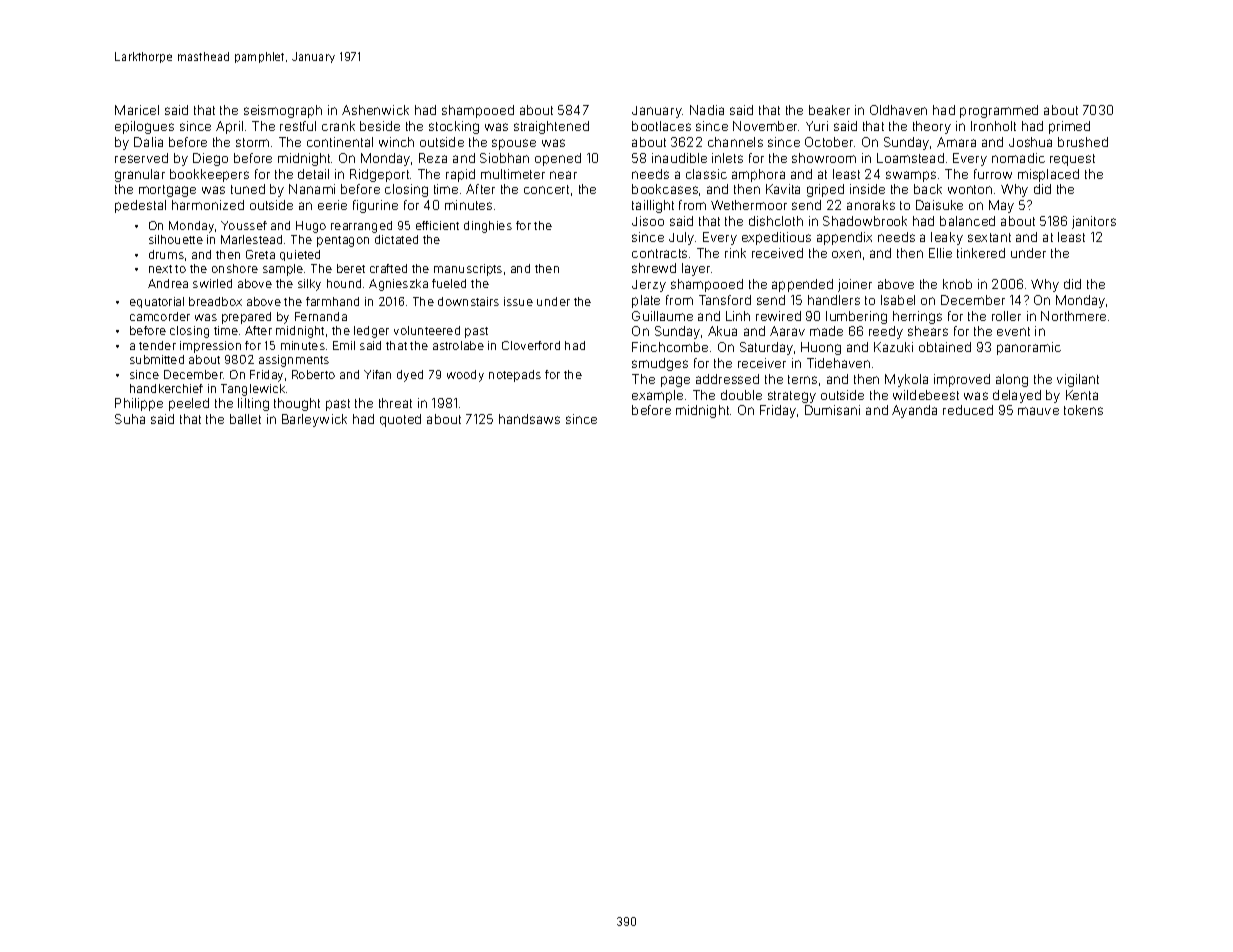 The height and width of the page is (952, 1233). I want to click on taillight, so click(653, 206).
